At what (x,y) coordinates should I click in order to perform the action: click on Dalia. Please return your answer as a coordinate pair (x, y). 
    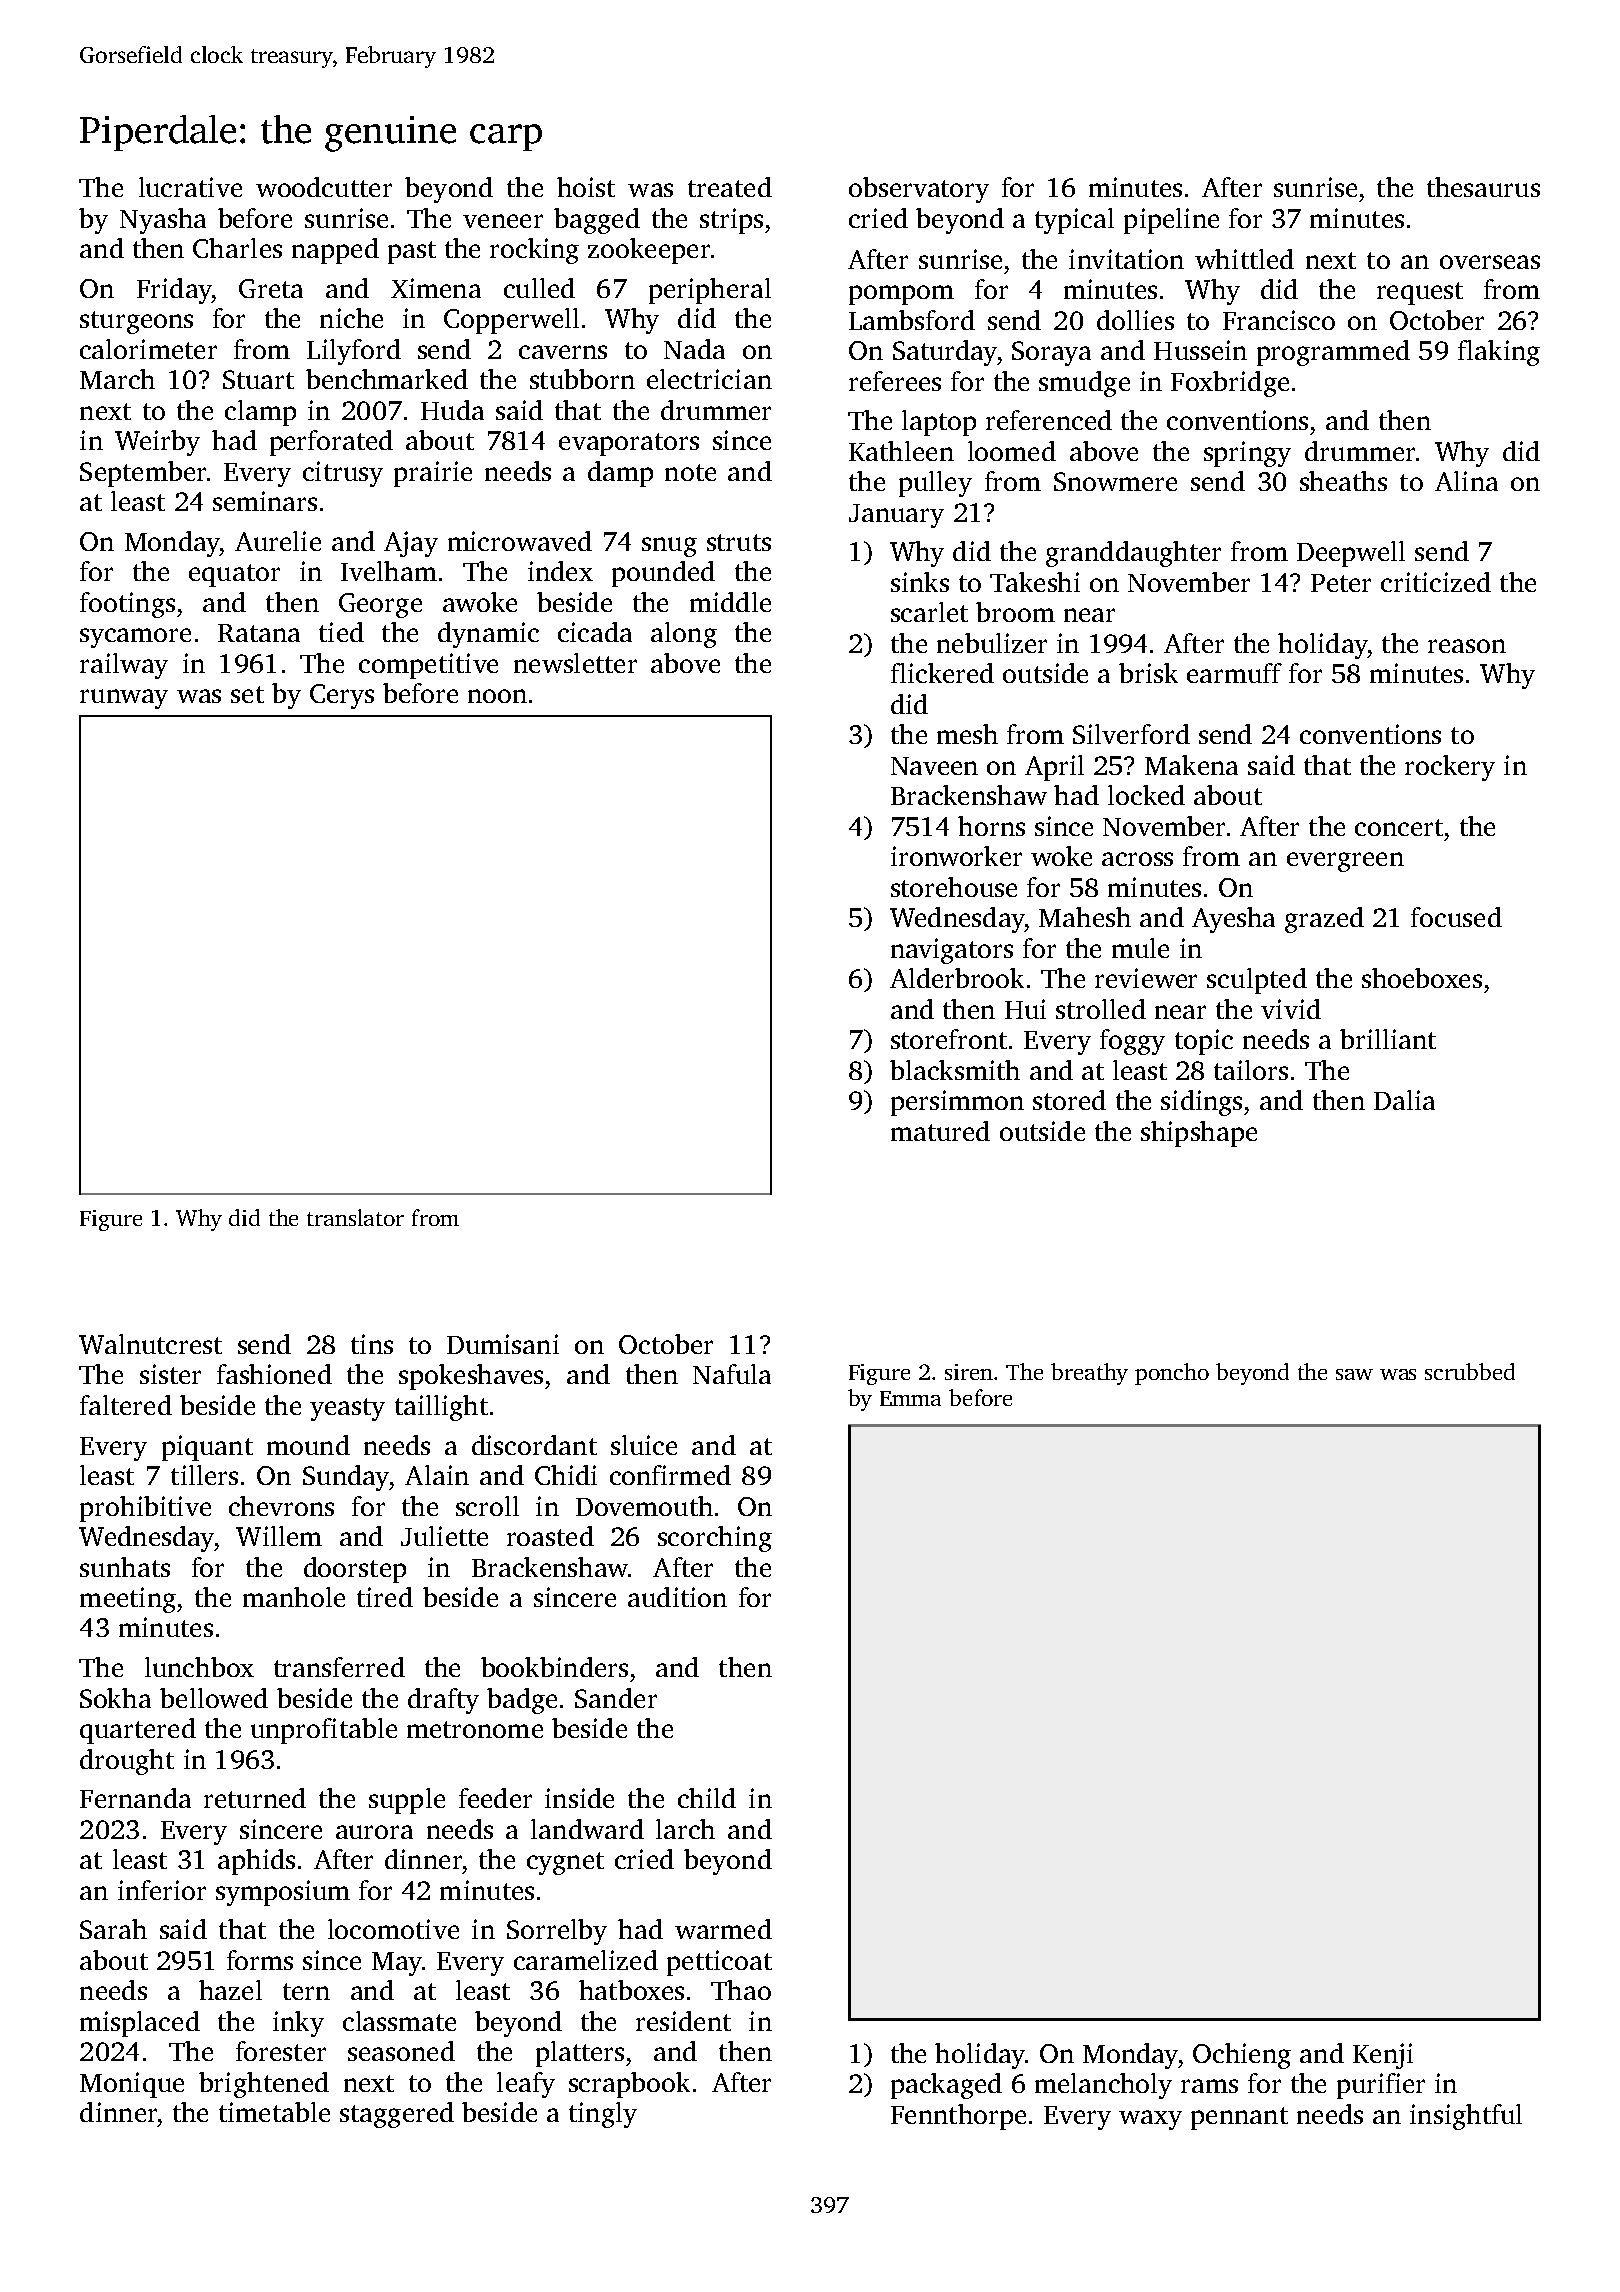
    Looking at the image, I should click on (1404, 1100).
